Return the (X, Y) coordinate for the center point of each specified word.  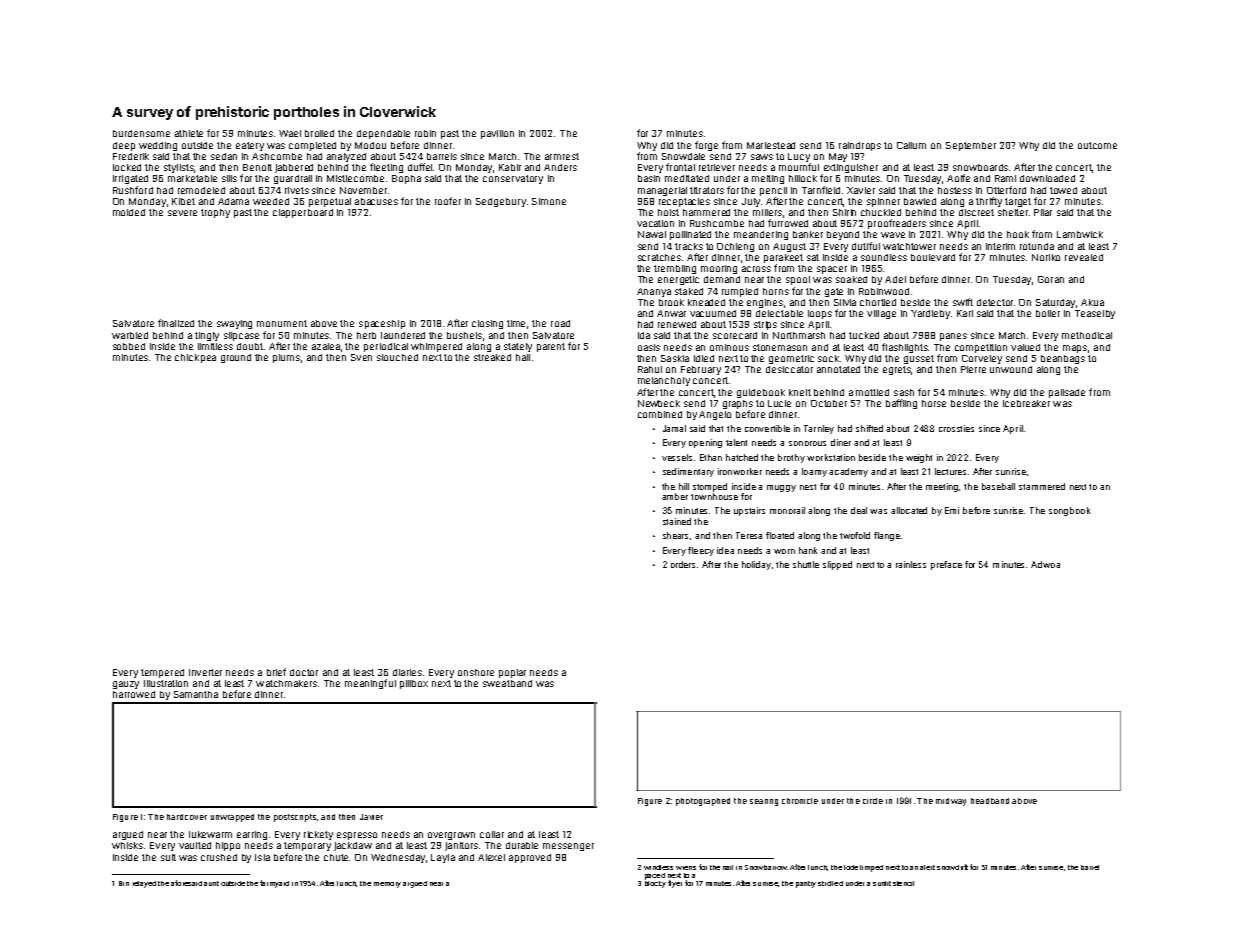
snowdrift (952, 867)
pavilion (497, 134)
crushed (219, 857)
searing (764, 802)
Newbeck (659, 403)
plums (286, 358)
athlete (189, 133)
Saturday (1055, 303)
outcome (1097, 145)
